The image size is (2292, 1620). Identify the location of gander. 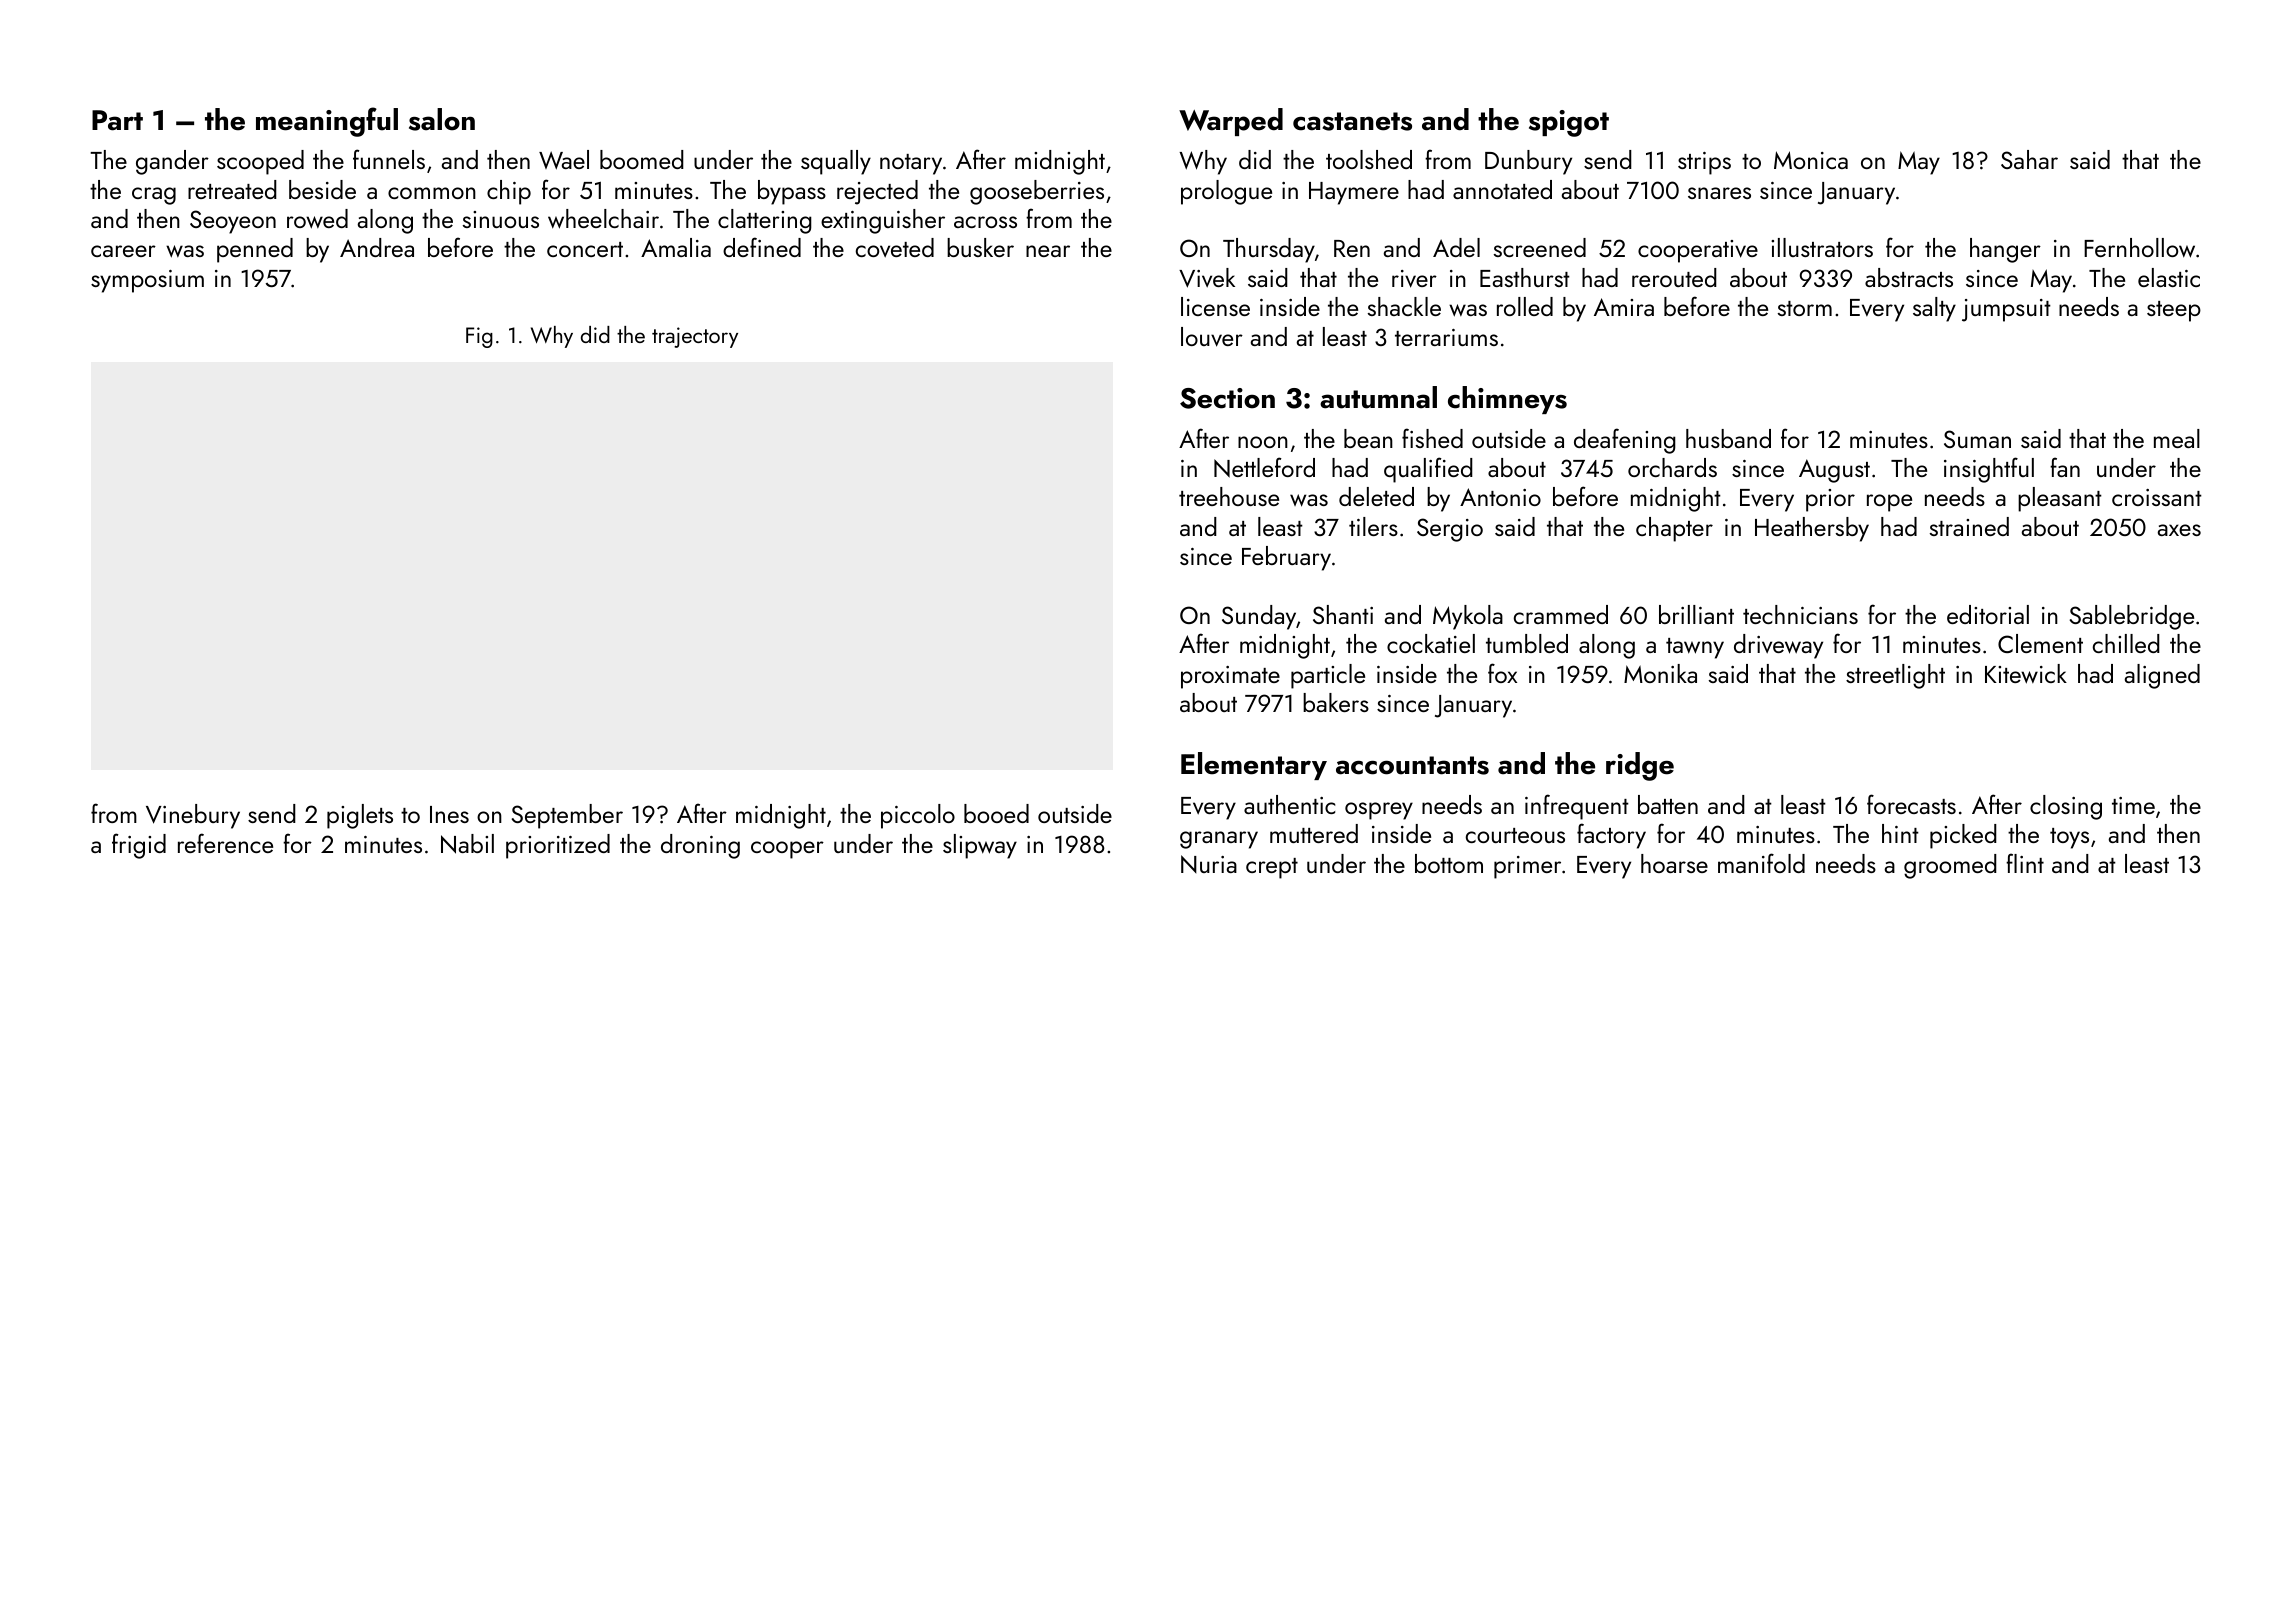
(172, 162).
